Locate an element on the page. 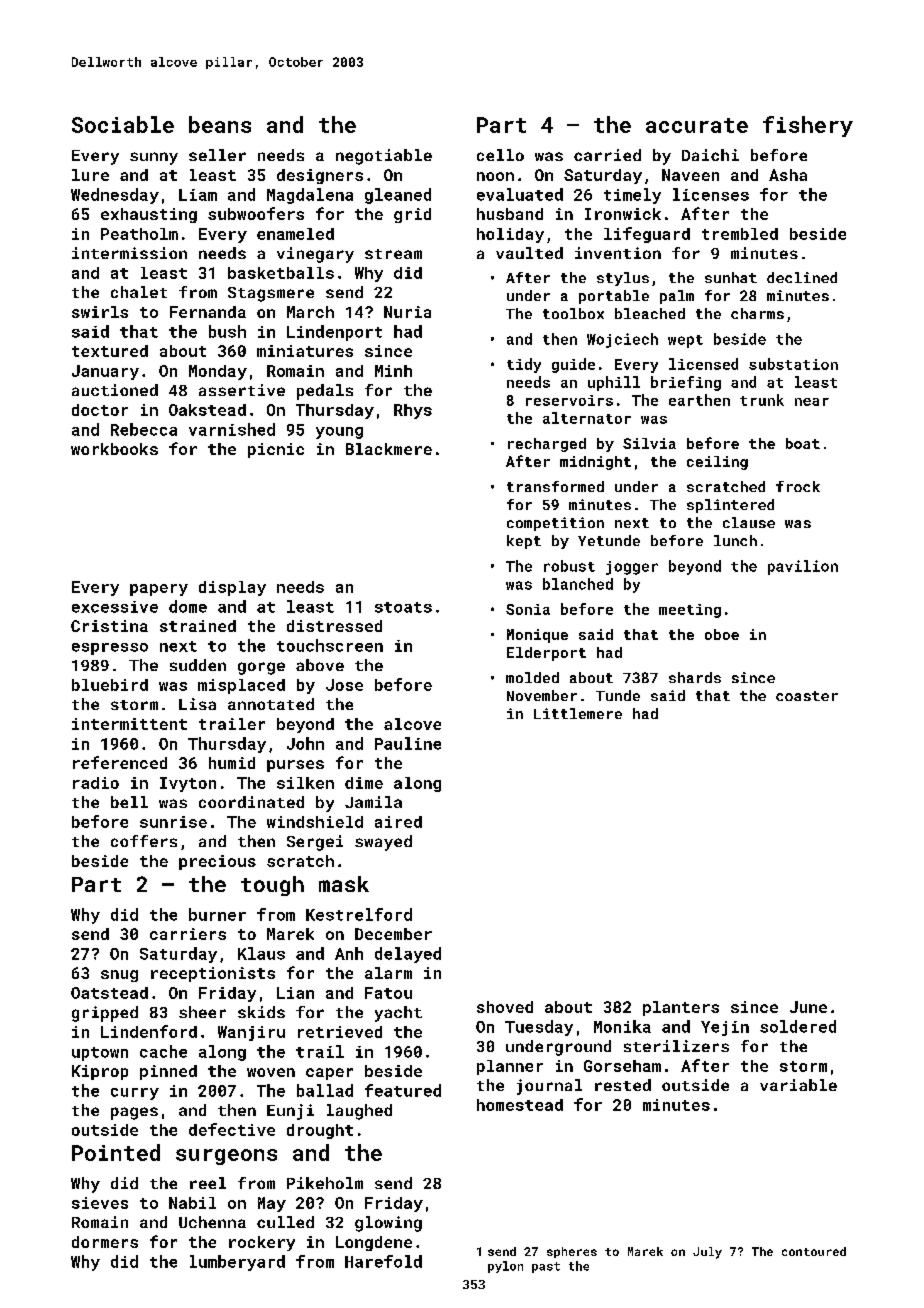 The image size is (924, 1308). lumberyard is located at coordinates (237, 1263).
